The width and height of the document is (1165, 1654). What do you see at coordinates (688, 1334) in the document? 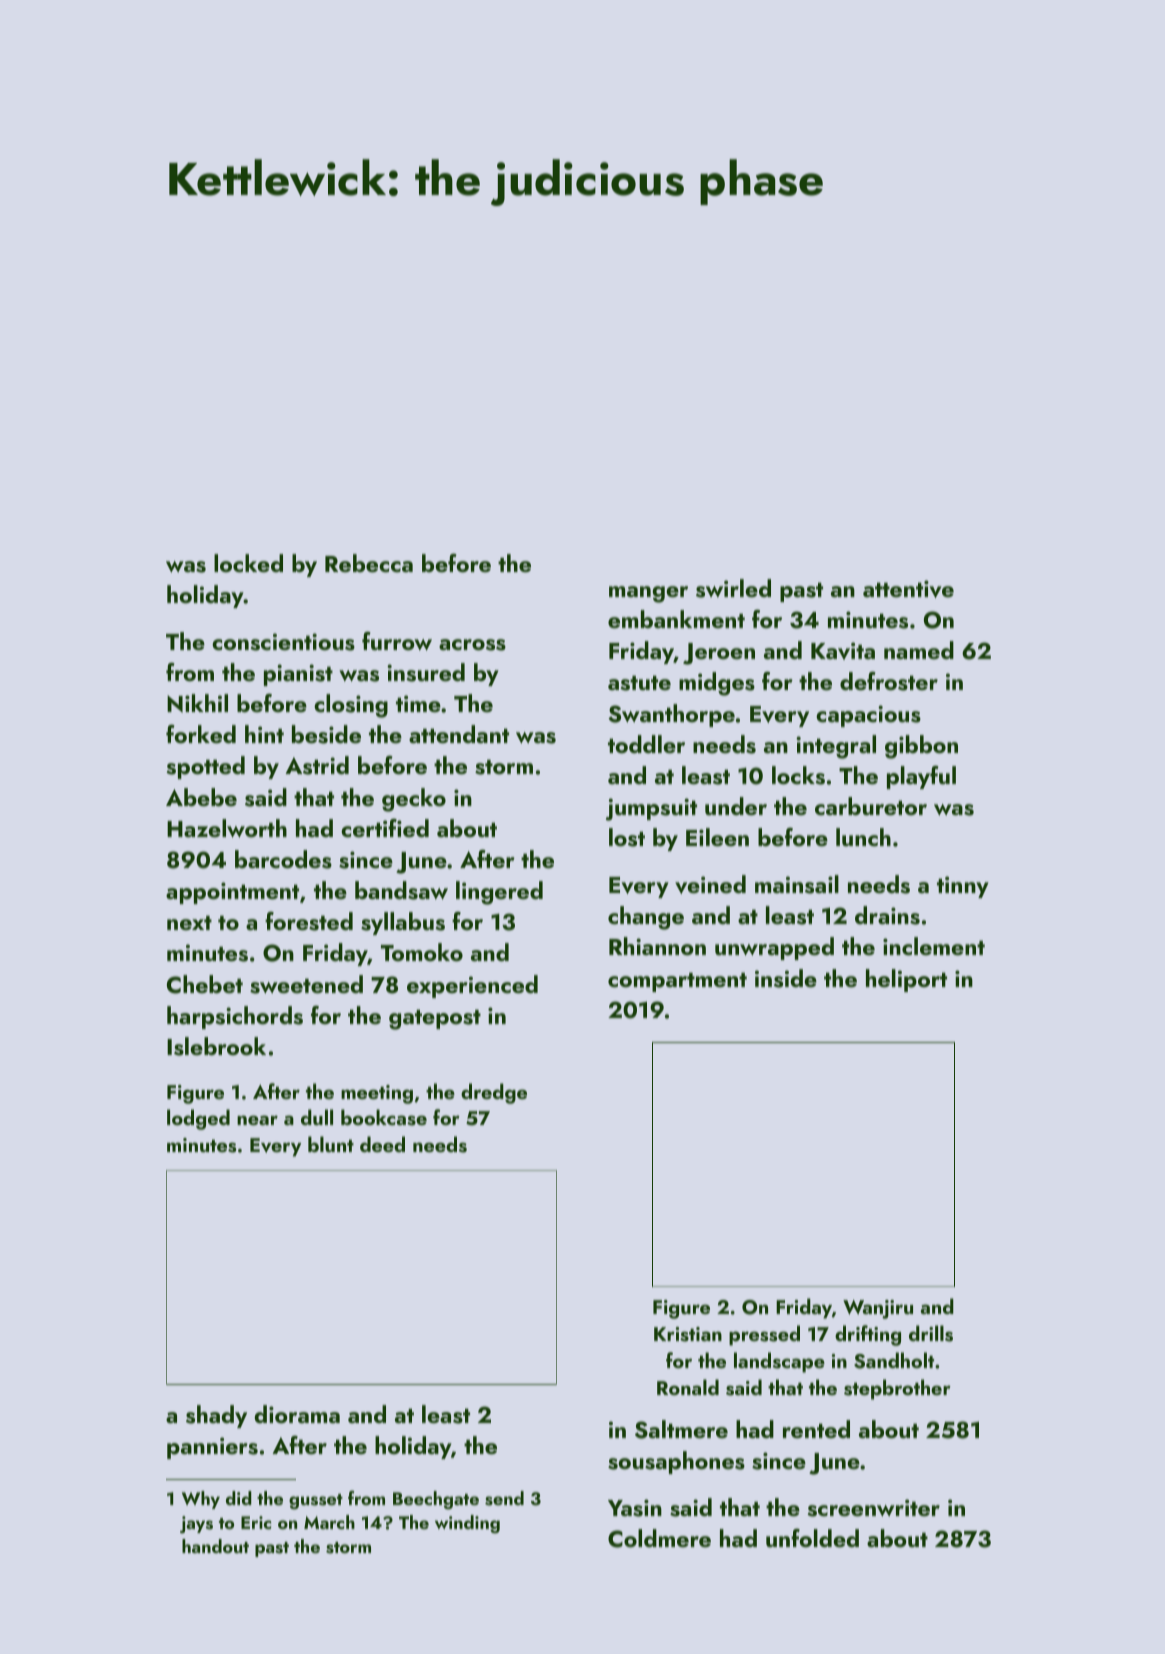
I see `Kristian` at bounding box center [688, 1334].
